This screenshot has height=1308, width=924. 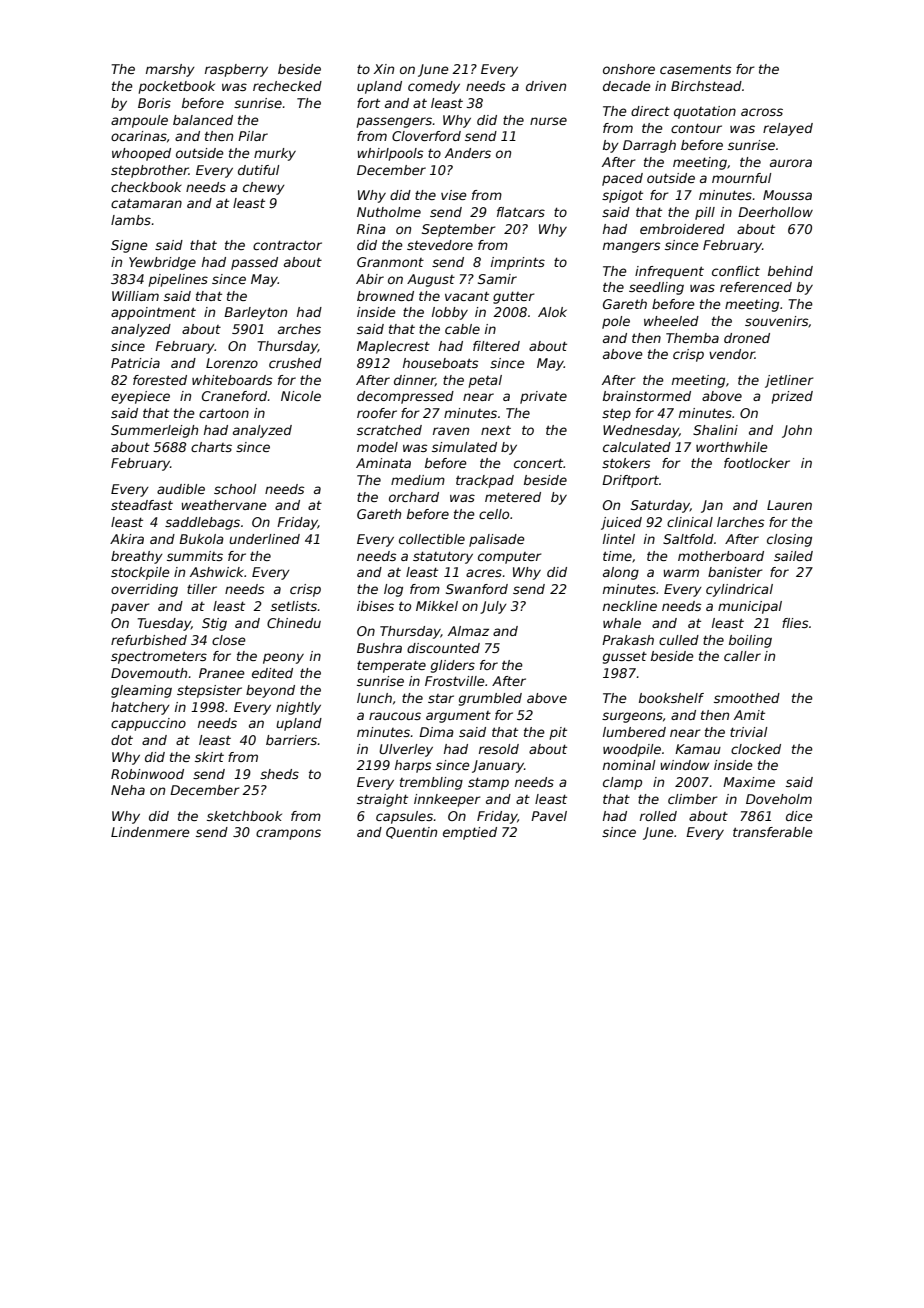 What do you see at coordinates (485, 481) in the screenshot?
I see `trackpad` at bounding box center [485, 481].
